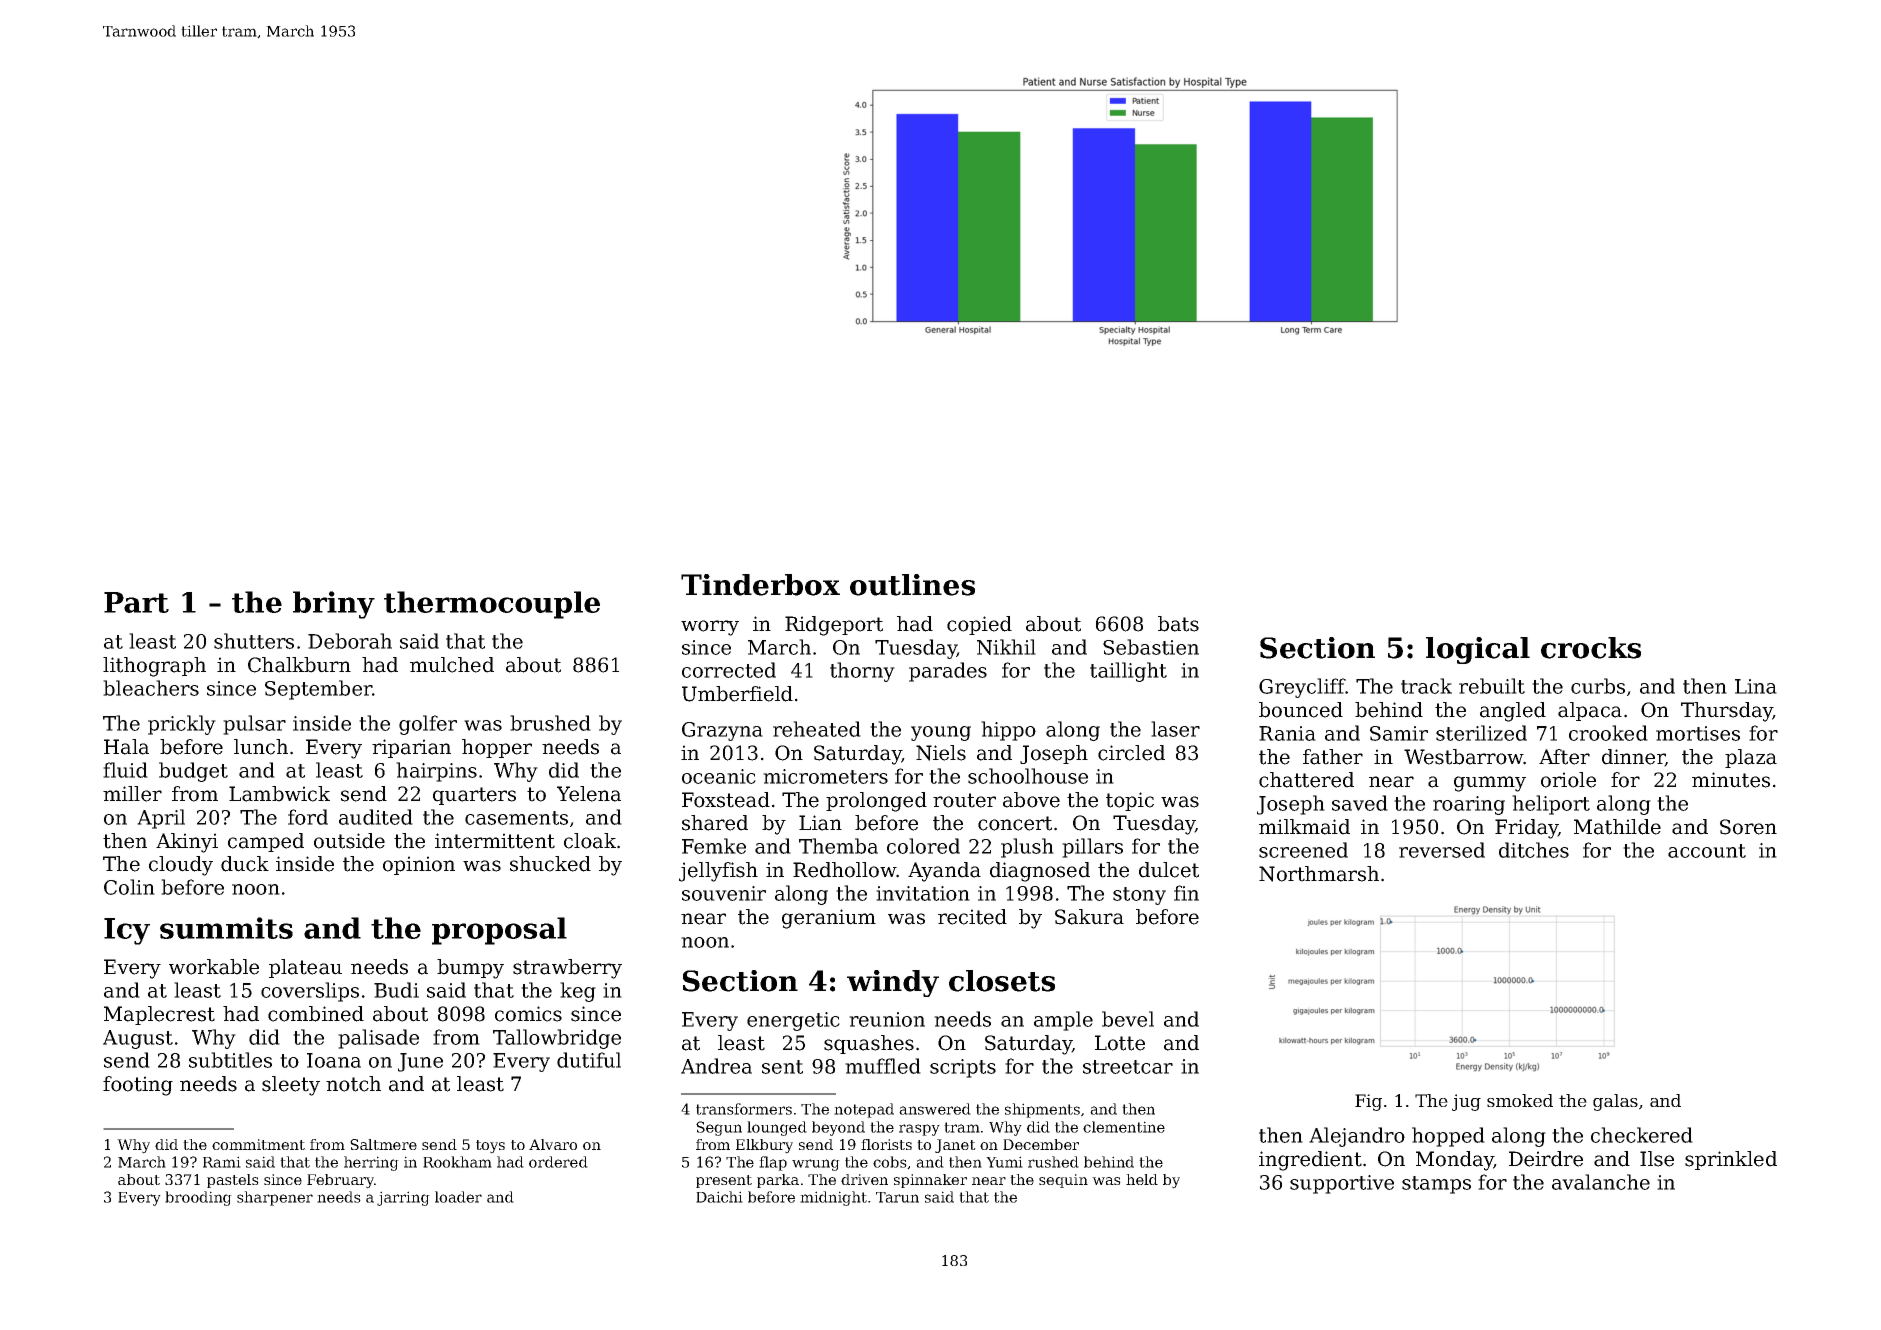 Image resolution: width=1881 pixels, height=1330 pixels. Describe the element at coordinates (912, 585) in the screenshot. I see `outlines` at that location.
